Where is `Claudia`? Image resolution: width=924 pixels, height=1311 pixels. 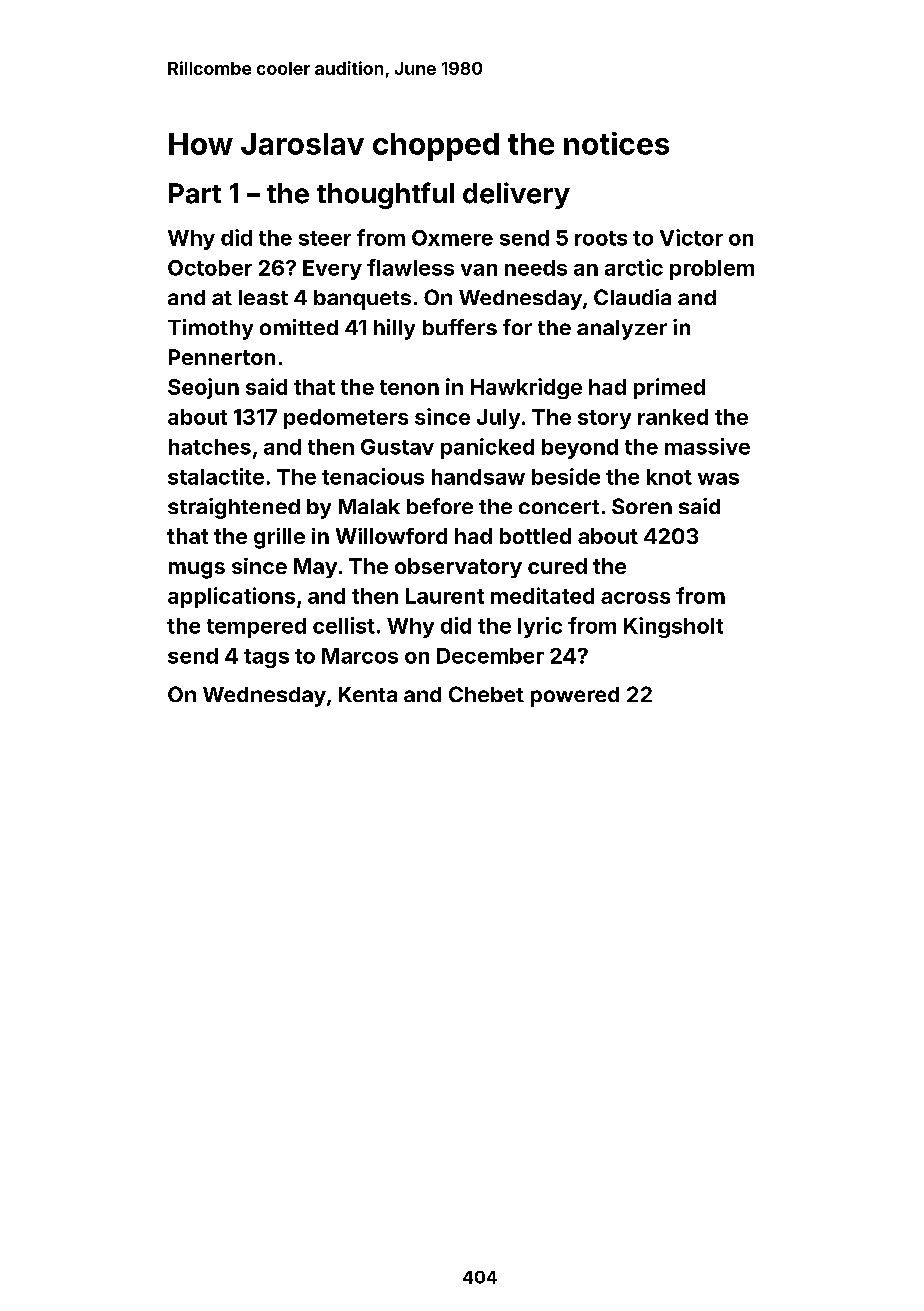 Claudia is located at coordinates (632, 297).
